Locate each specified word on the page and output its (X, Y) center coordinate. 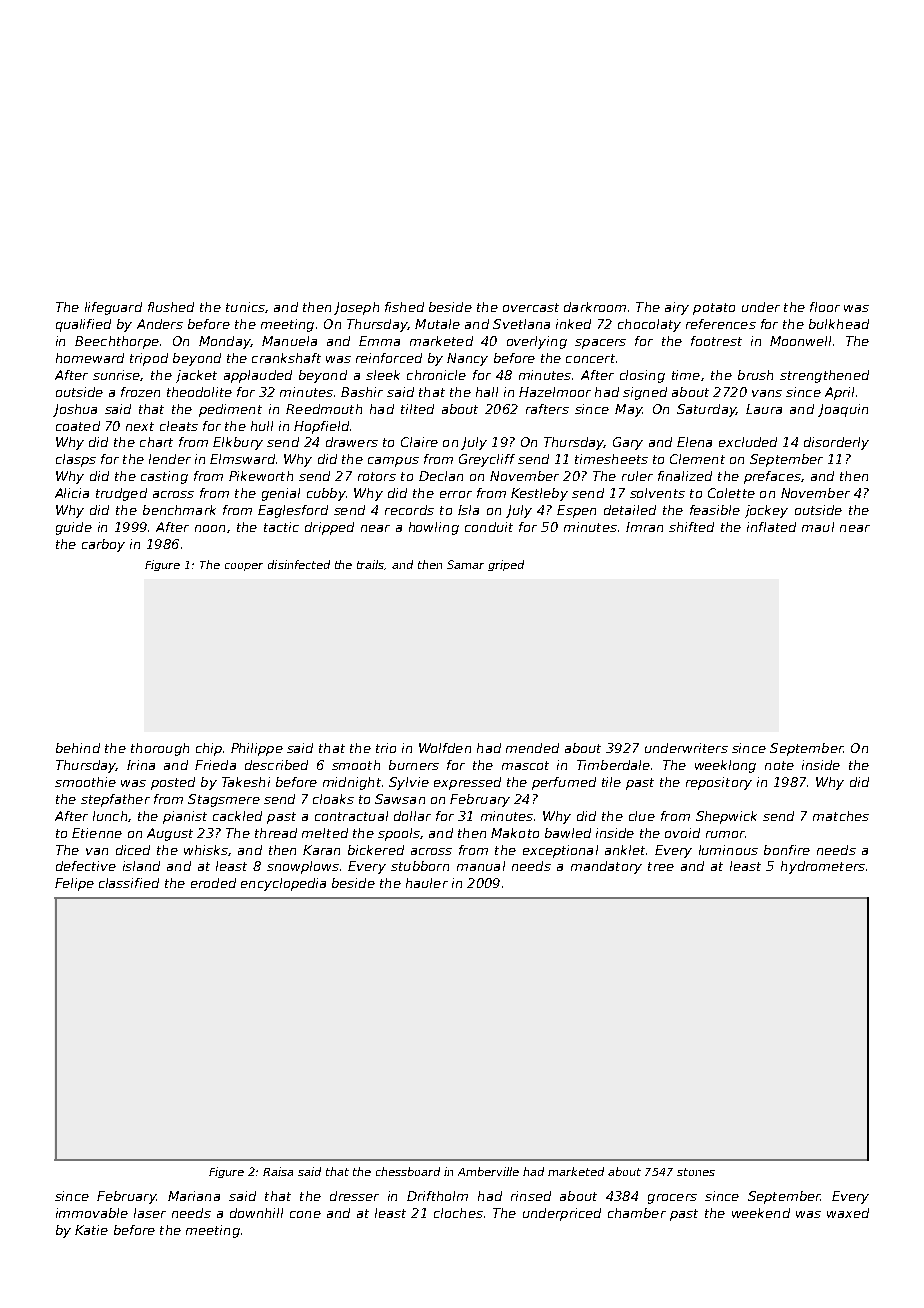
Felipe (74, 884)
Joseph (356, 308)
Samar (465, 564)
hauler (427, 883)
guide (74, 528)
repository (719, 783)
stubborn (420, 866)
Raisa (278, 1171)
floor (825, 307)
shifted (691, 527)
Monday (224, 342)
